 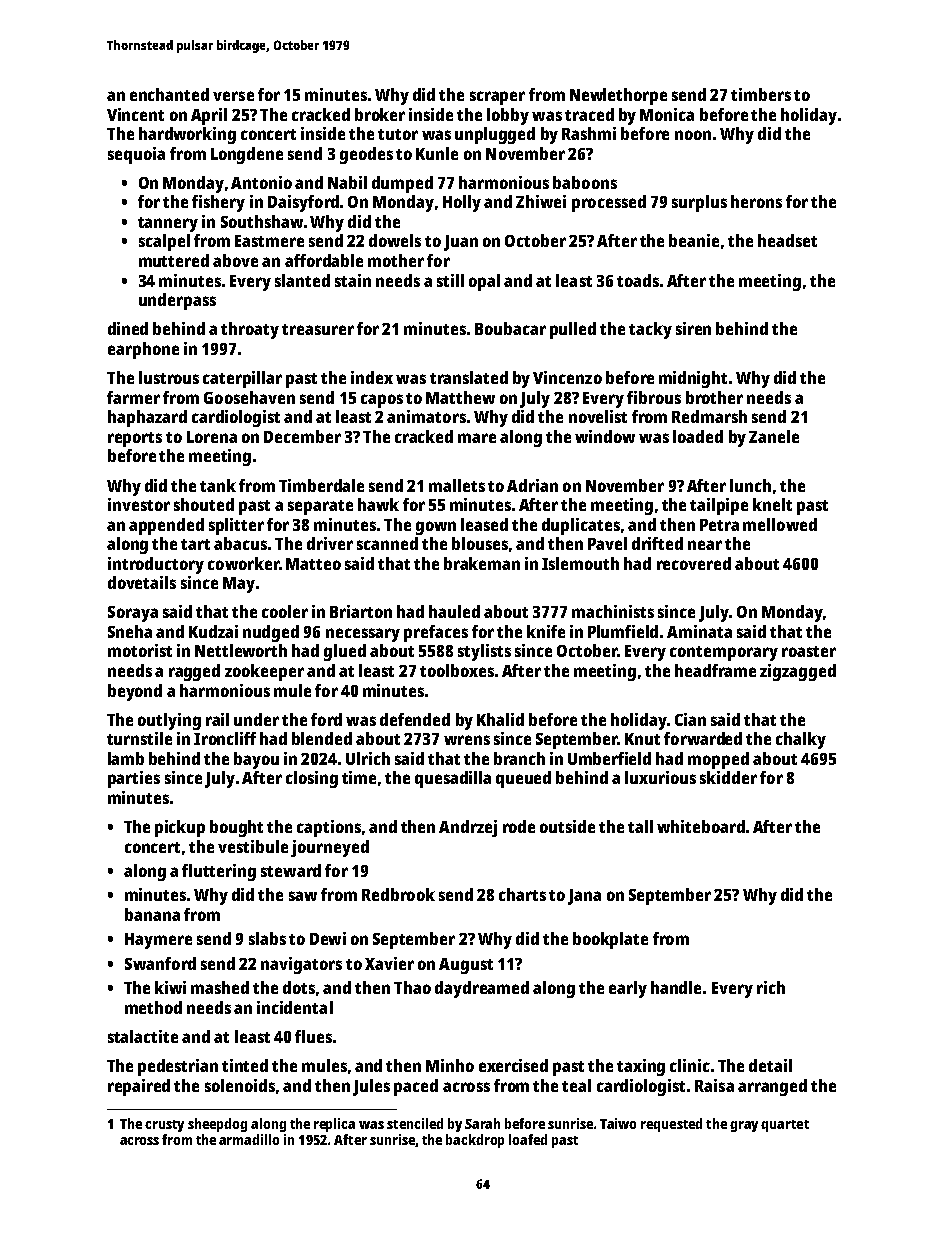 What do you see at coordinates (261, 182) in the image?
I see `Antonio` at bounding box center [261, 182].
